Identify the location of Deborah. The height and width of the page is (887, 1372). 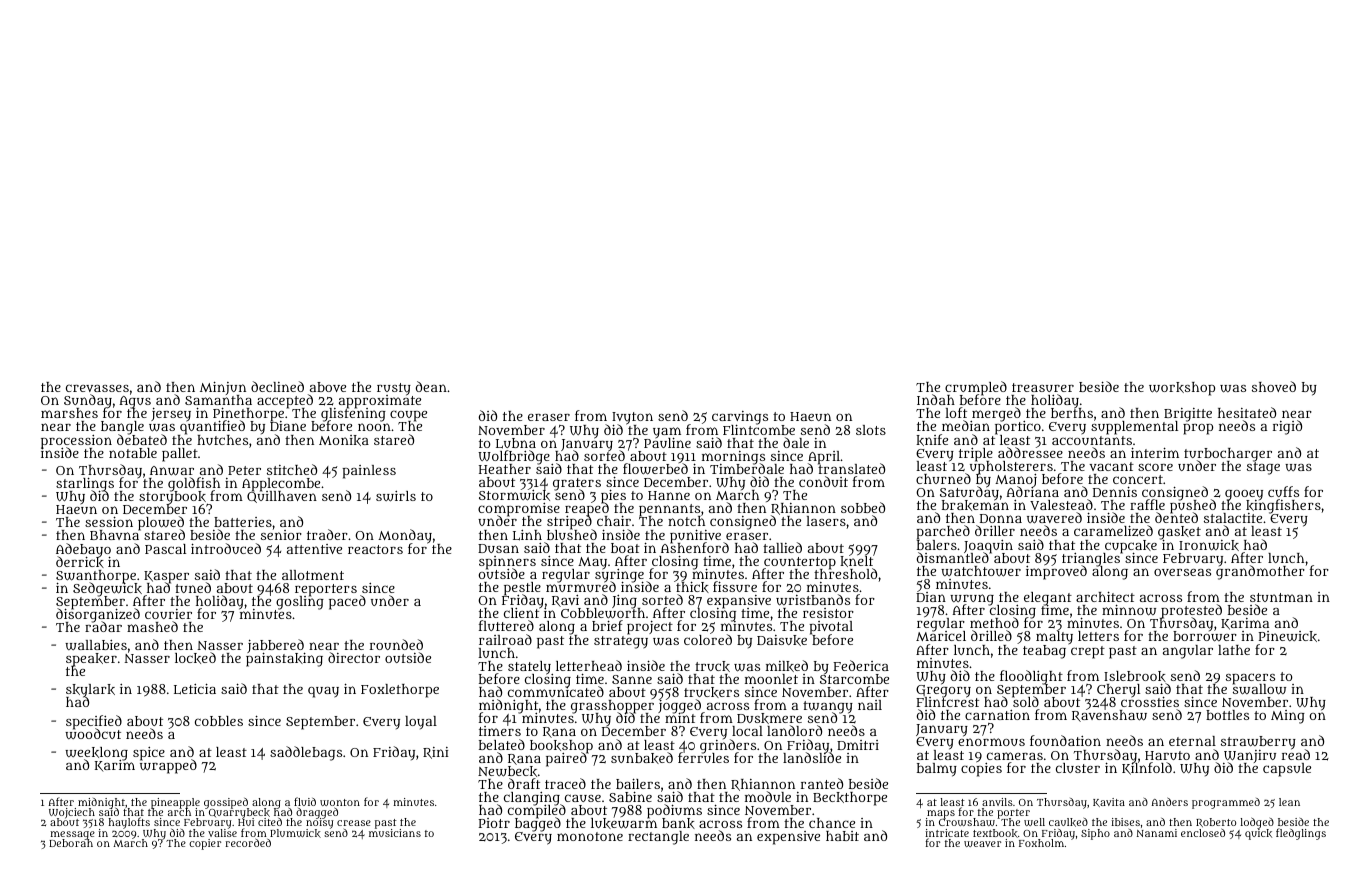
(71, 843).
